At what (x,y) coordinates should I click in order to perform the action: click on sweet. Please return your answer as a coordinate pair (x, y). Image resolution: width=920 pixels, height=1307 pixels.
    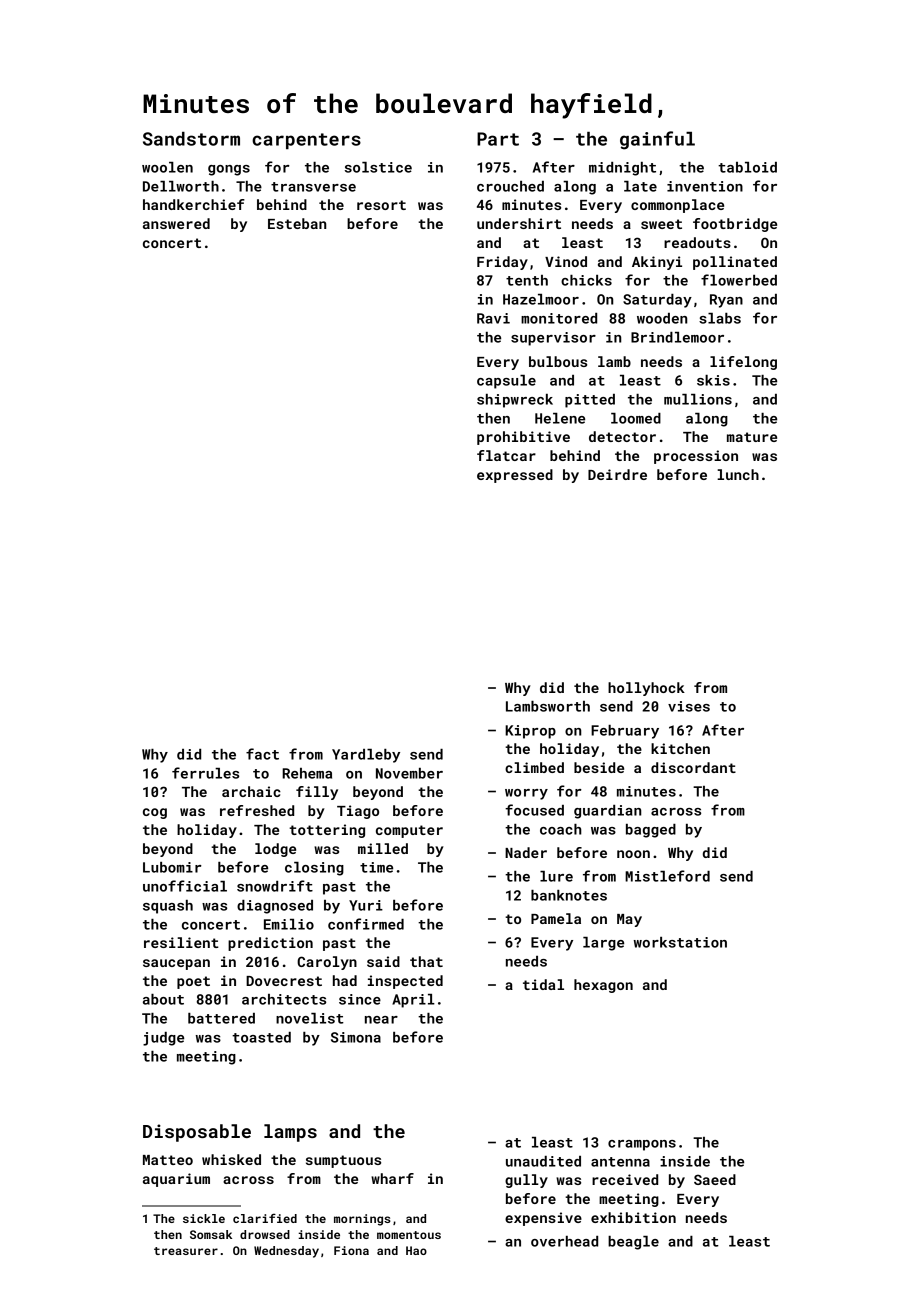
    Looking at the image, I should click on (661, 224).
